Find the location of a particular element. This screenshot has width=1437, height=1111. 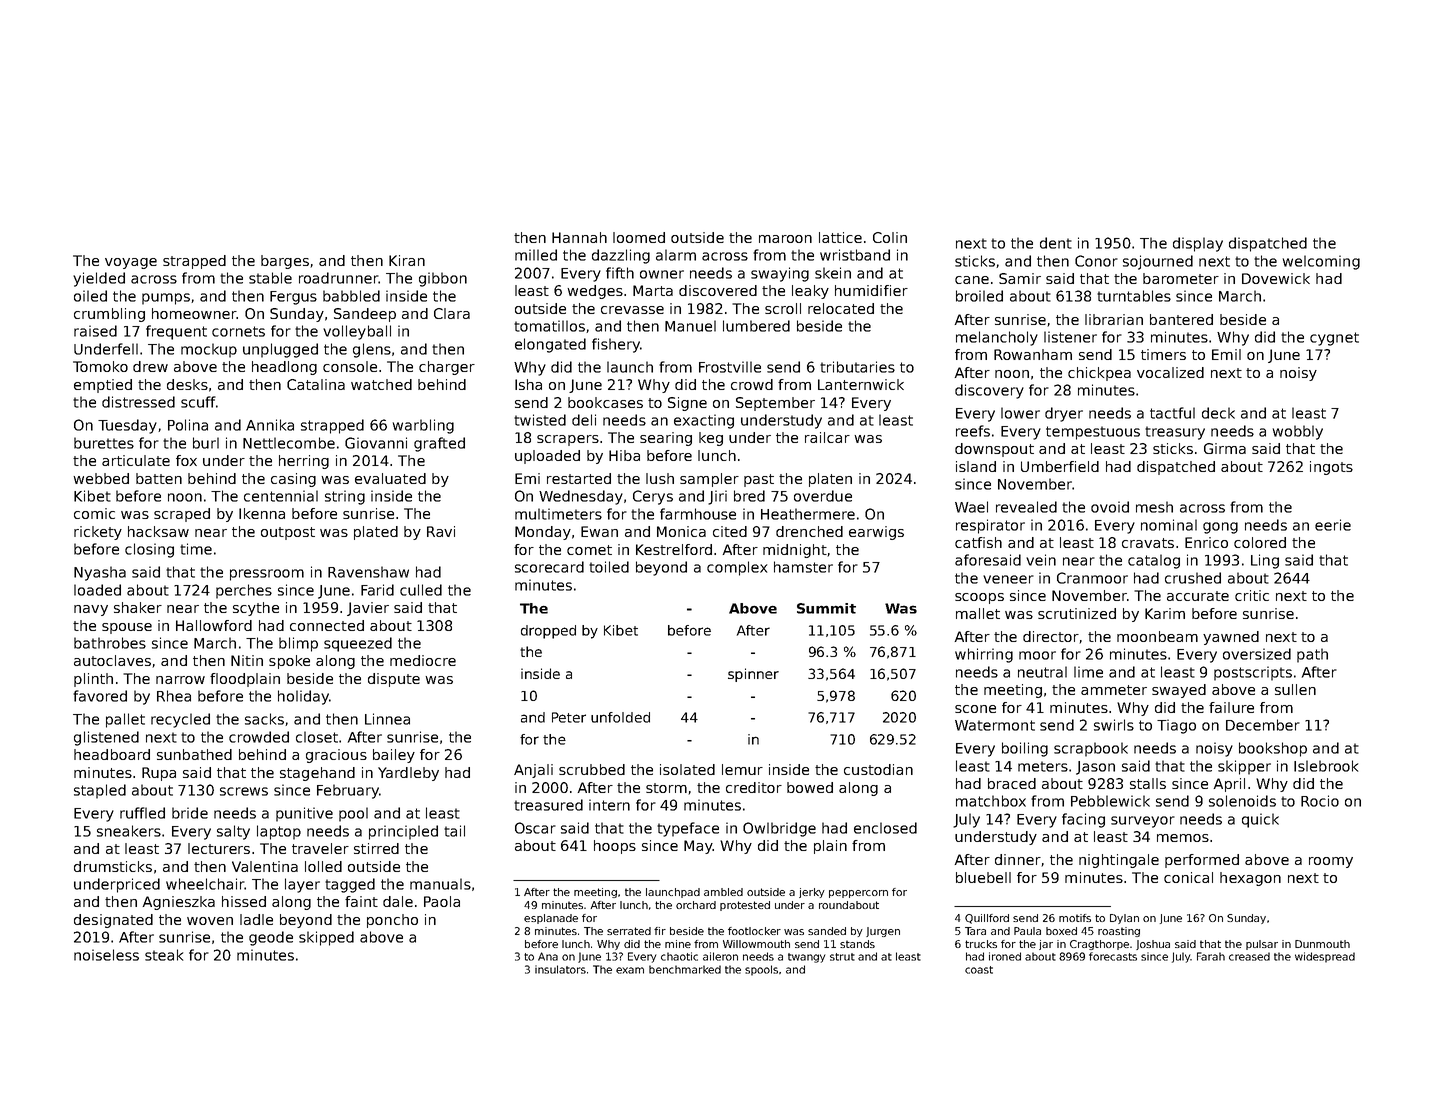

restarted is located at coordinates (579, 478).
